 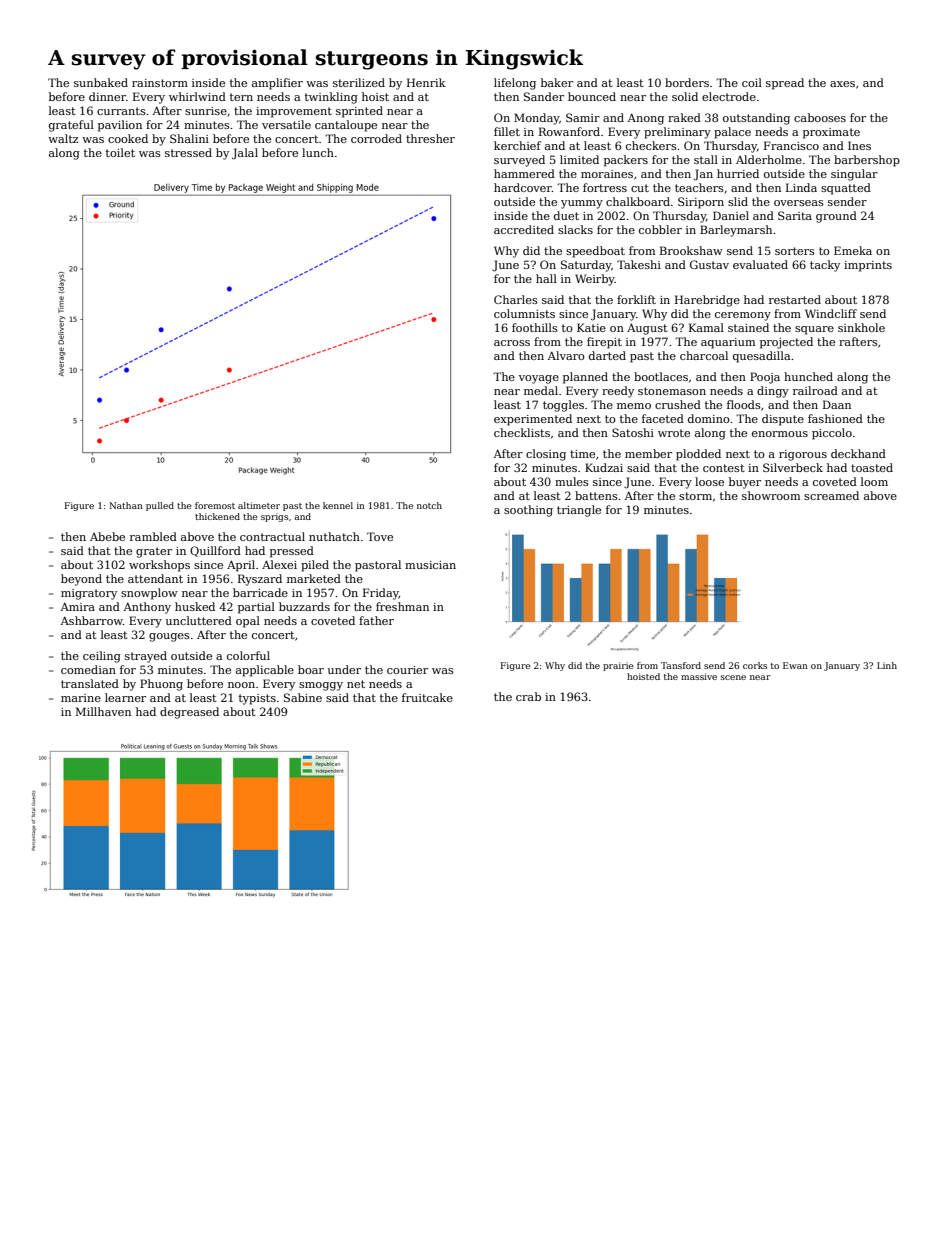 What do you see at coordinates (853, 250) in the page?
I see `Emeka` at bounding box center [853, 250].
